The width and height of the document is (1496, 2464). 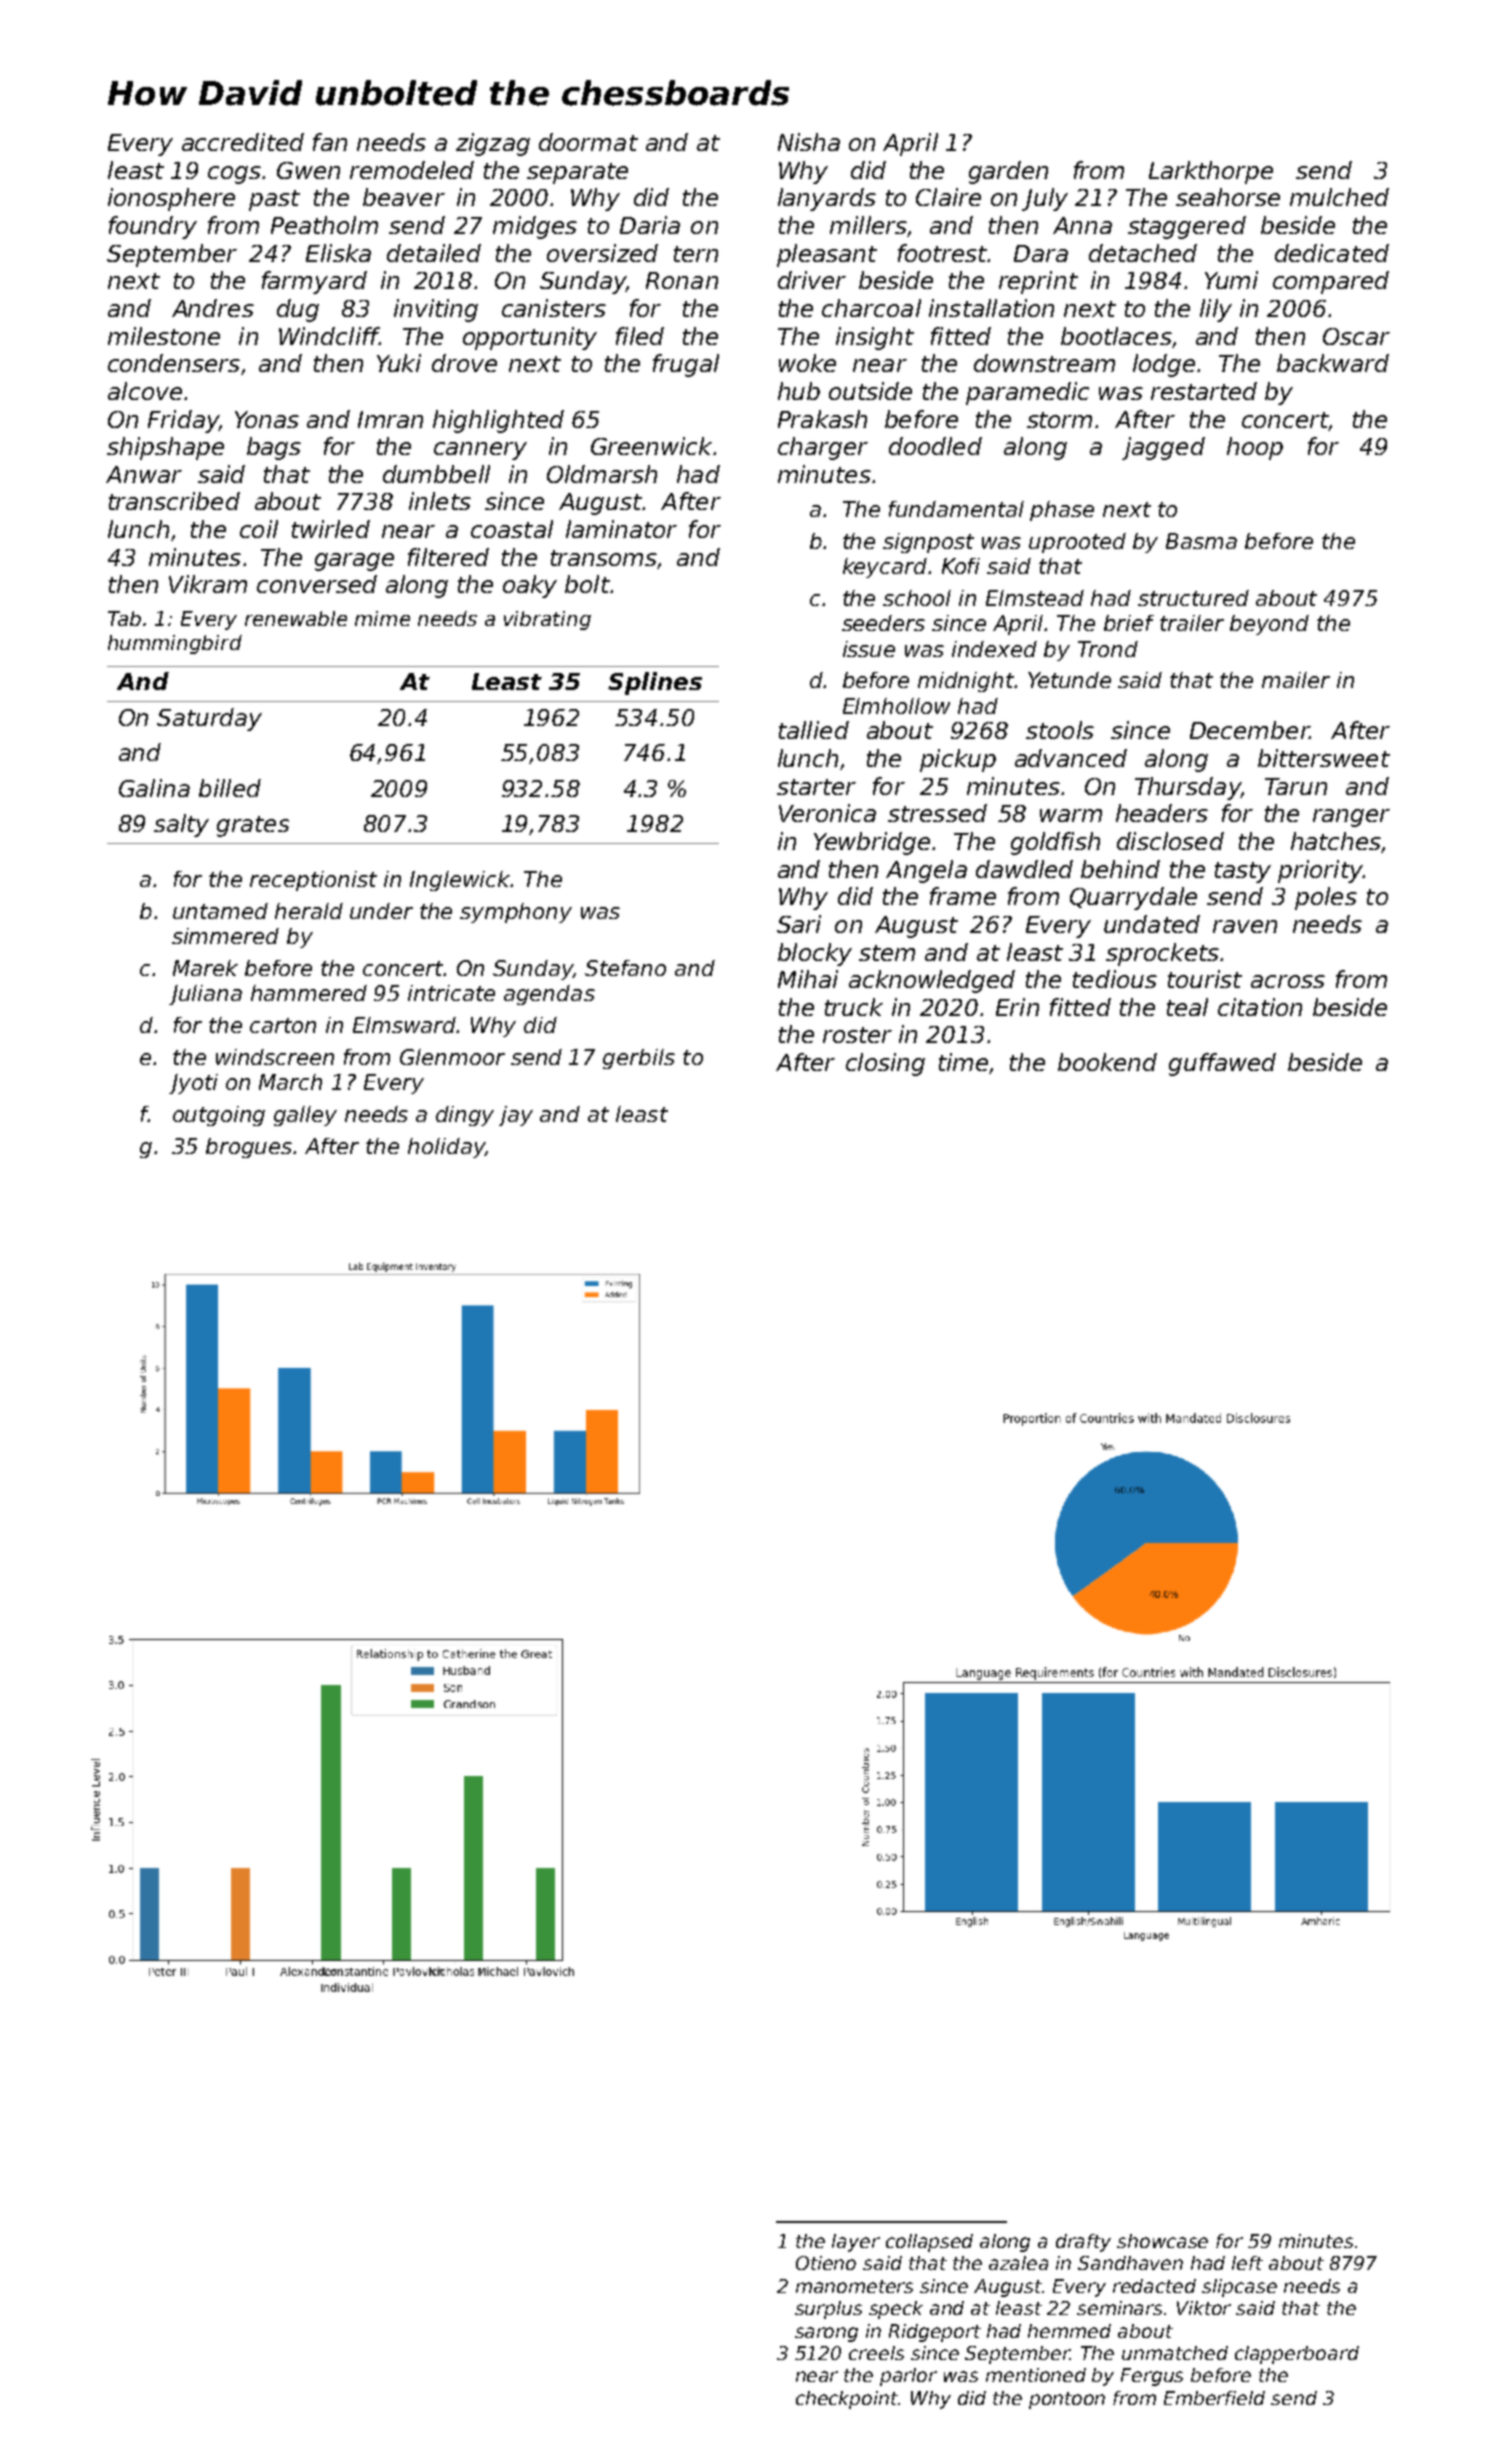 What do you see at coordinates (516, 1116) in the document?
I see `jay` at bounding box center [516, 1116].
